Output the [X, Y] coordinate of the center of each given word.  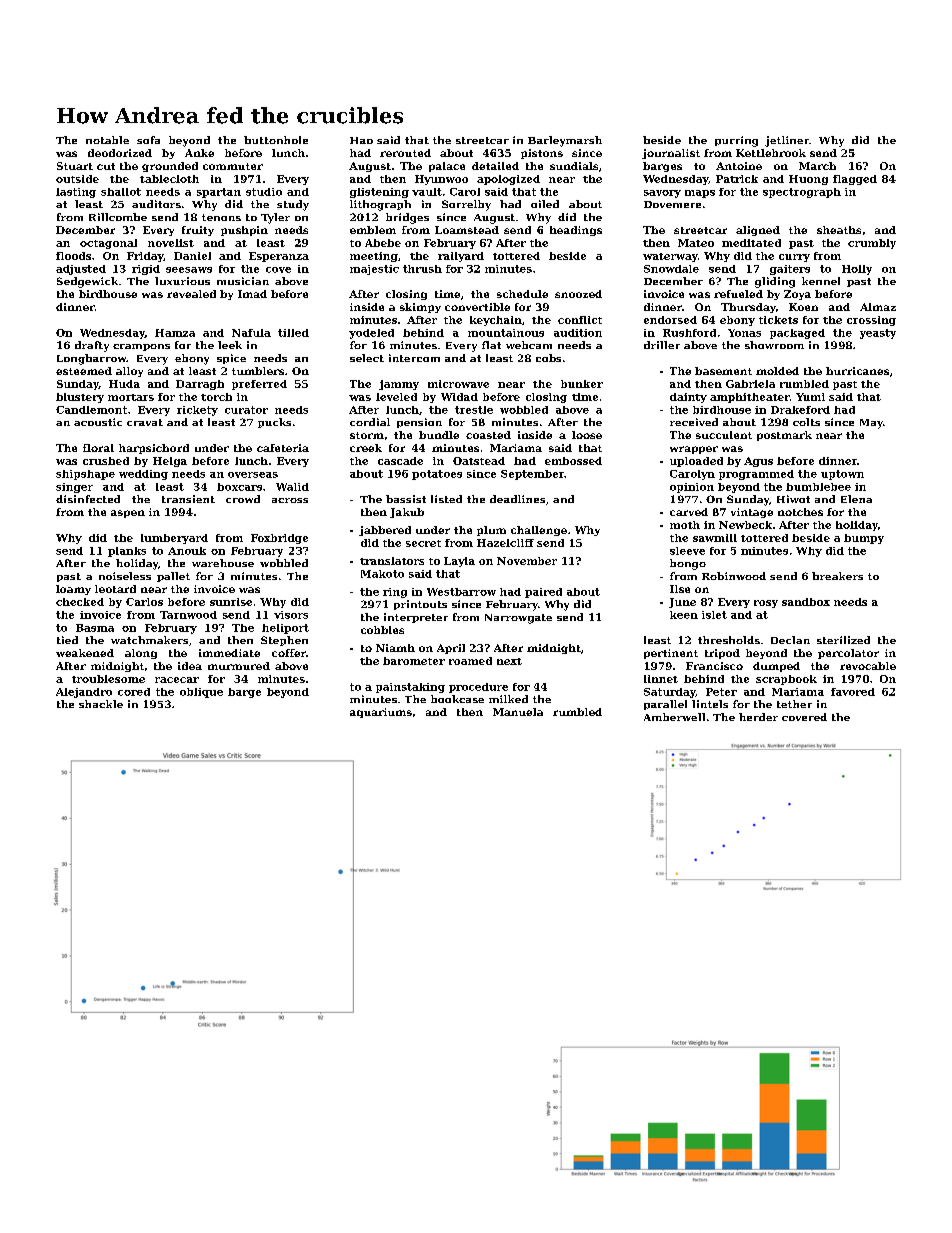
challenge [539, 531]
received [694, 422]
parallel [665, 705]
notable [107, 140]
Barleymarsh [565, 141]
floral [98, 448]
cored [134, 692]
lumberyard [174, 539]
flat [491, 345]
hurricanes [857, 371]
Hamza [175, 333]
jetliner [787, 141]
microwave [458, 384]
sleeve [687, 551]
